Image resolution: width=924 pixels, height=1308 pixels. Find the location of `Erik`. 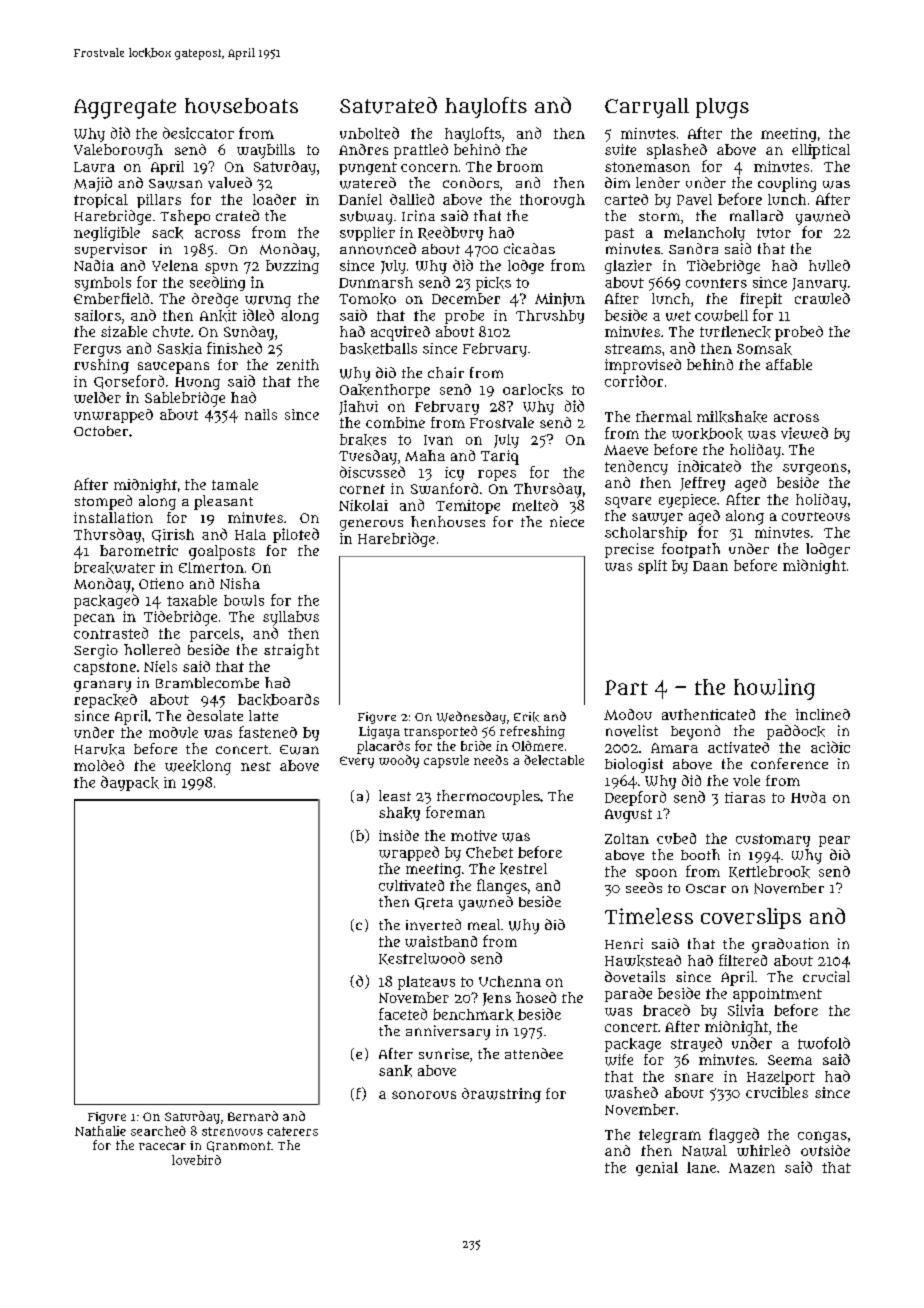

Erik is located at coordinates (526, 717).
